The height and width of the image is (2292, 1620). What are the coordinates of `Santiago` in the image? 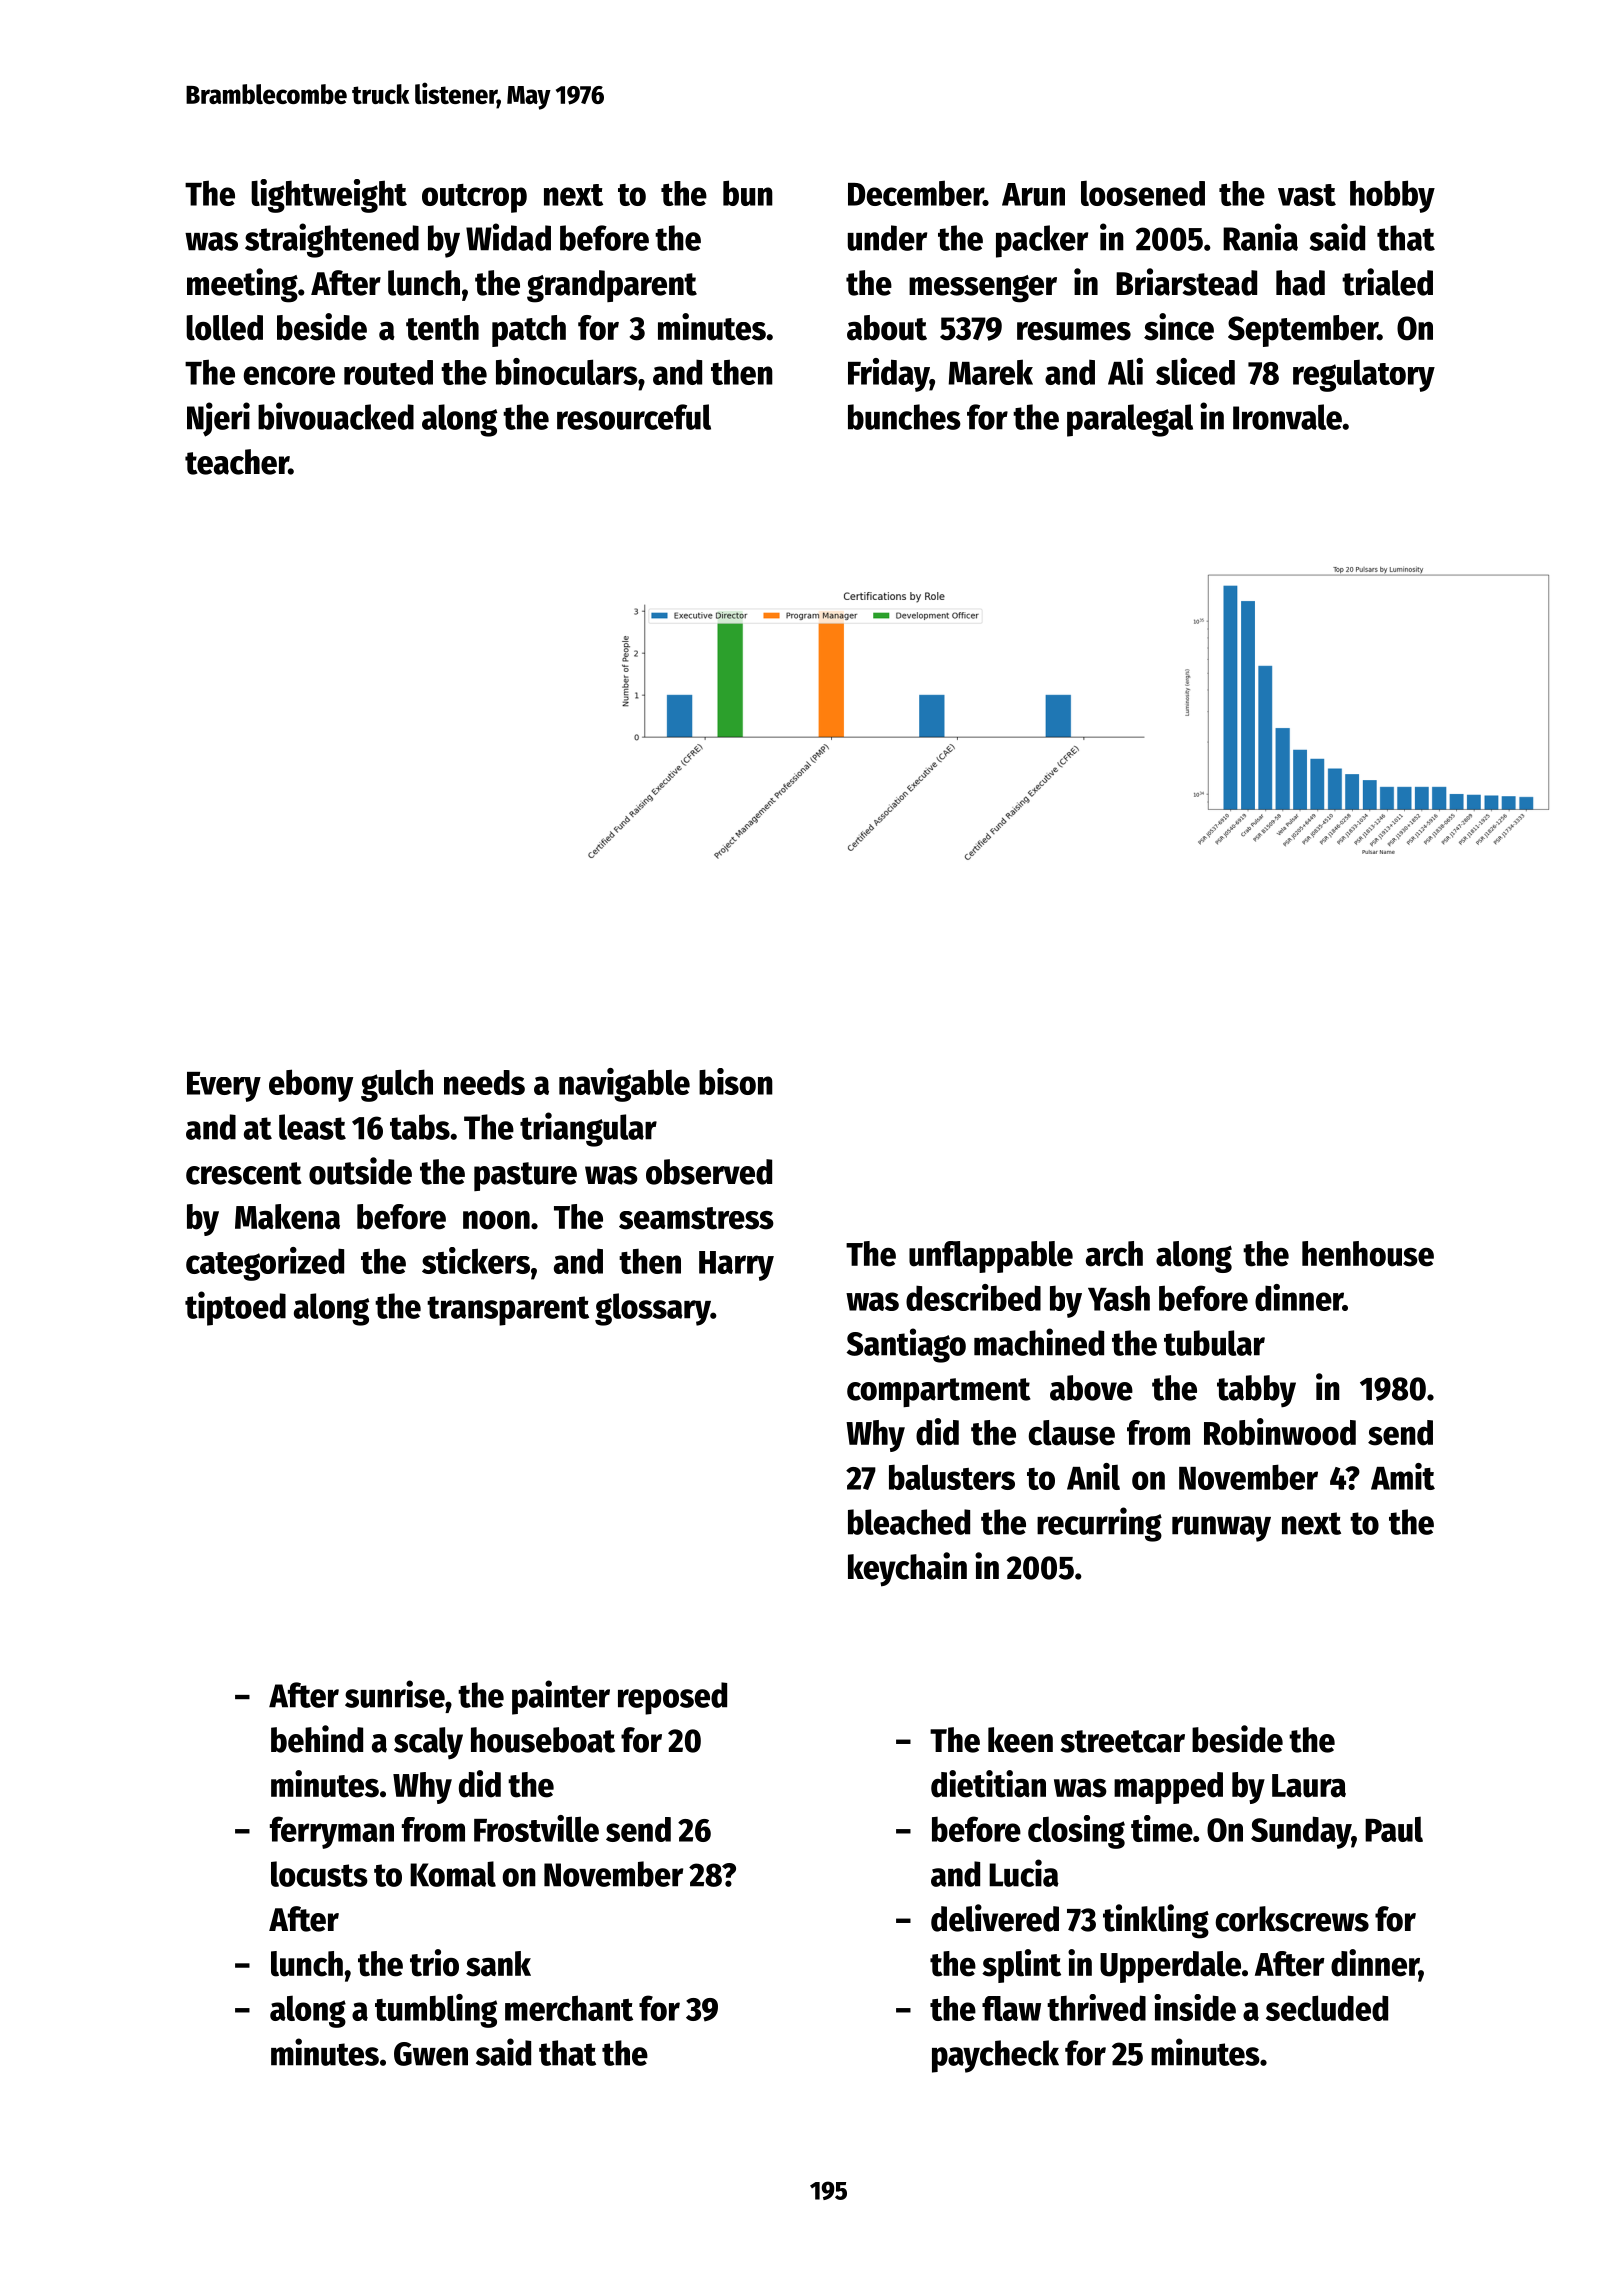 It's located at (906, 1345).
